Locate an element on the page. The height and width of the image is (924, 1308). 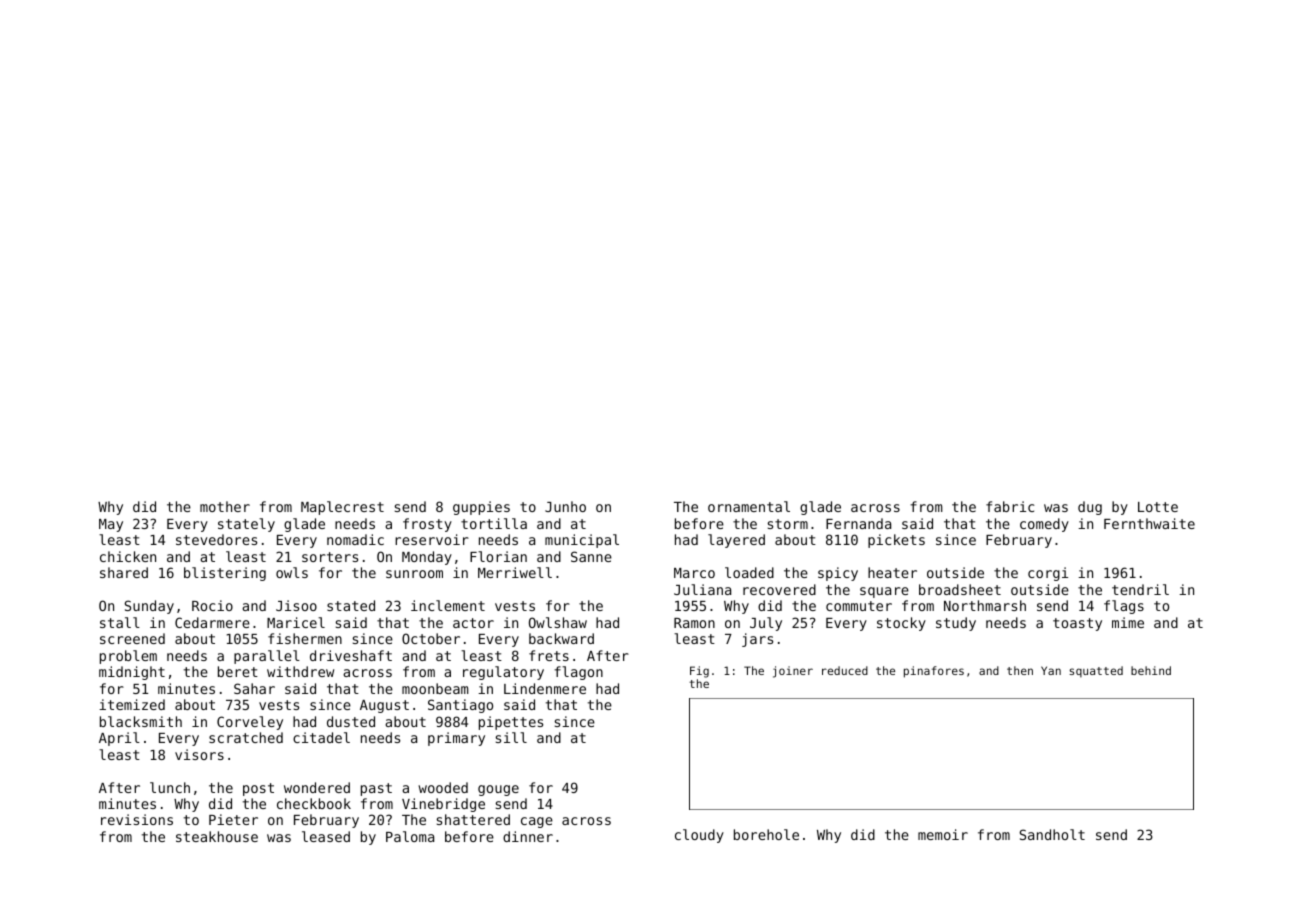
dinner is located at coordinates (528, 836).
